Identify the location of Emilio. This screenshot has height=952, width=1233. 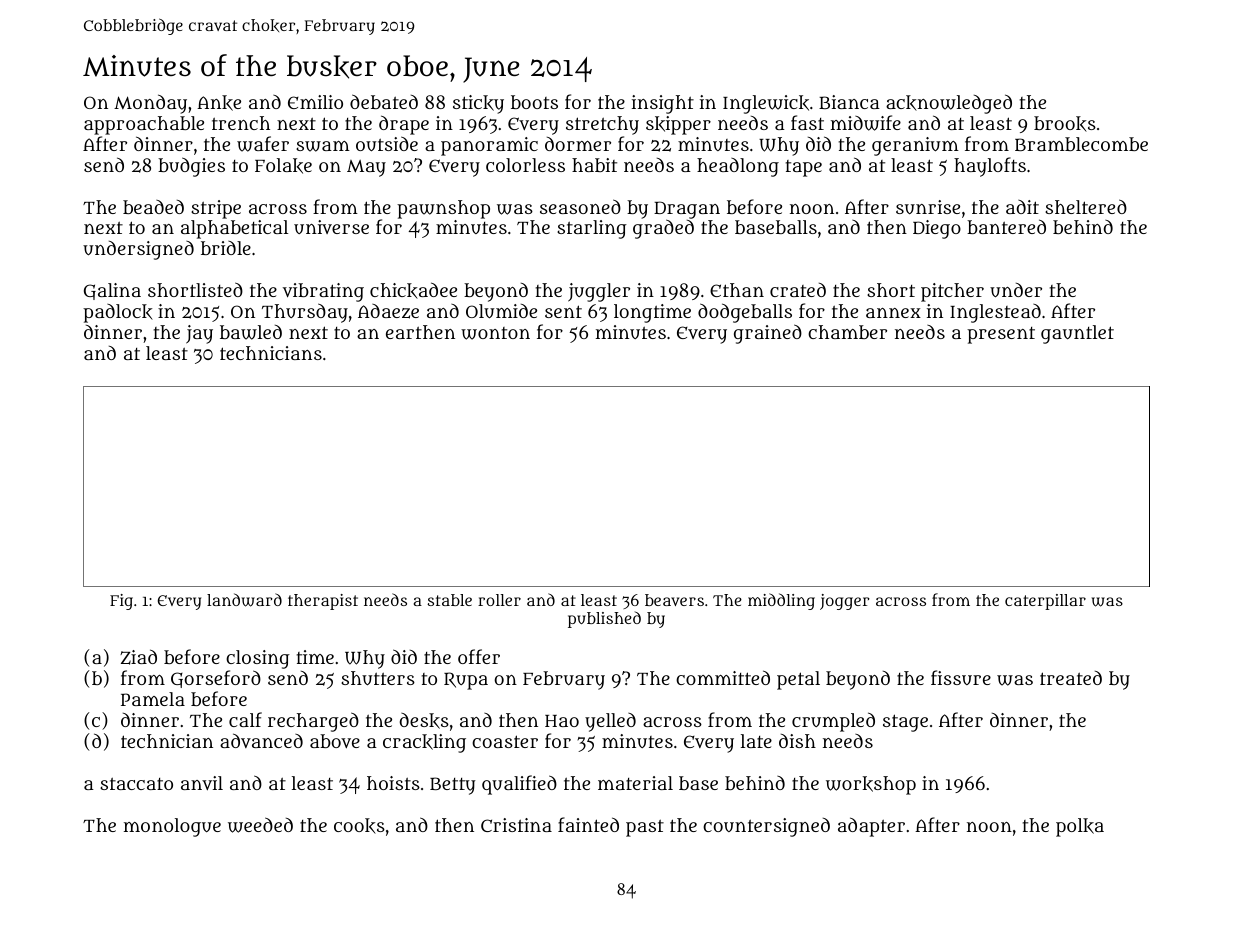
(315, 102).
